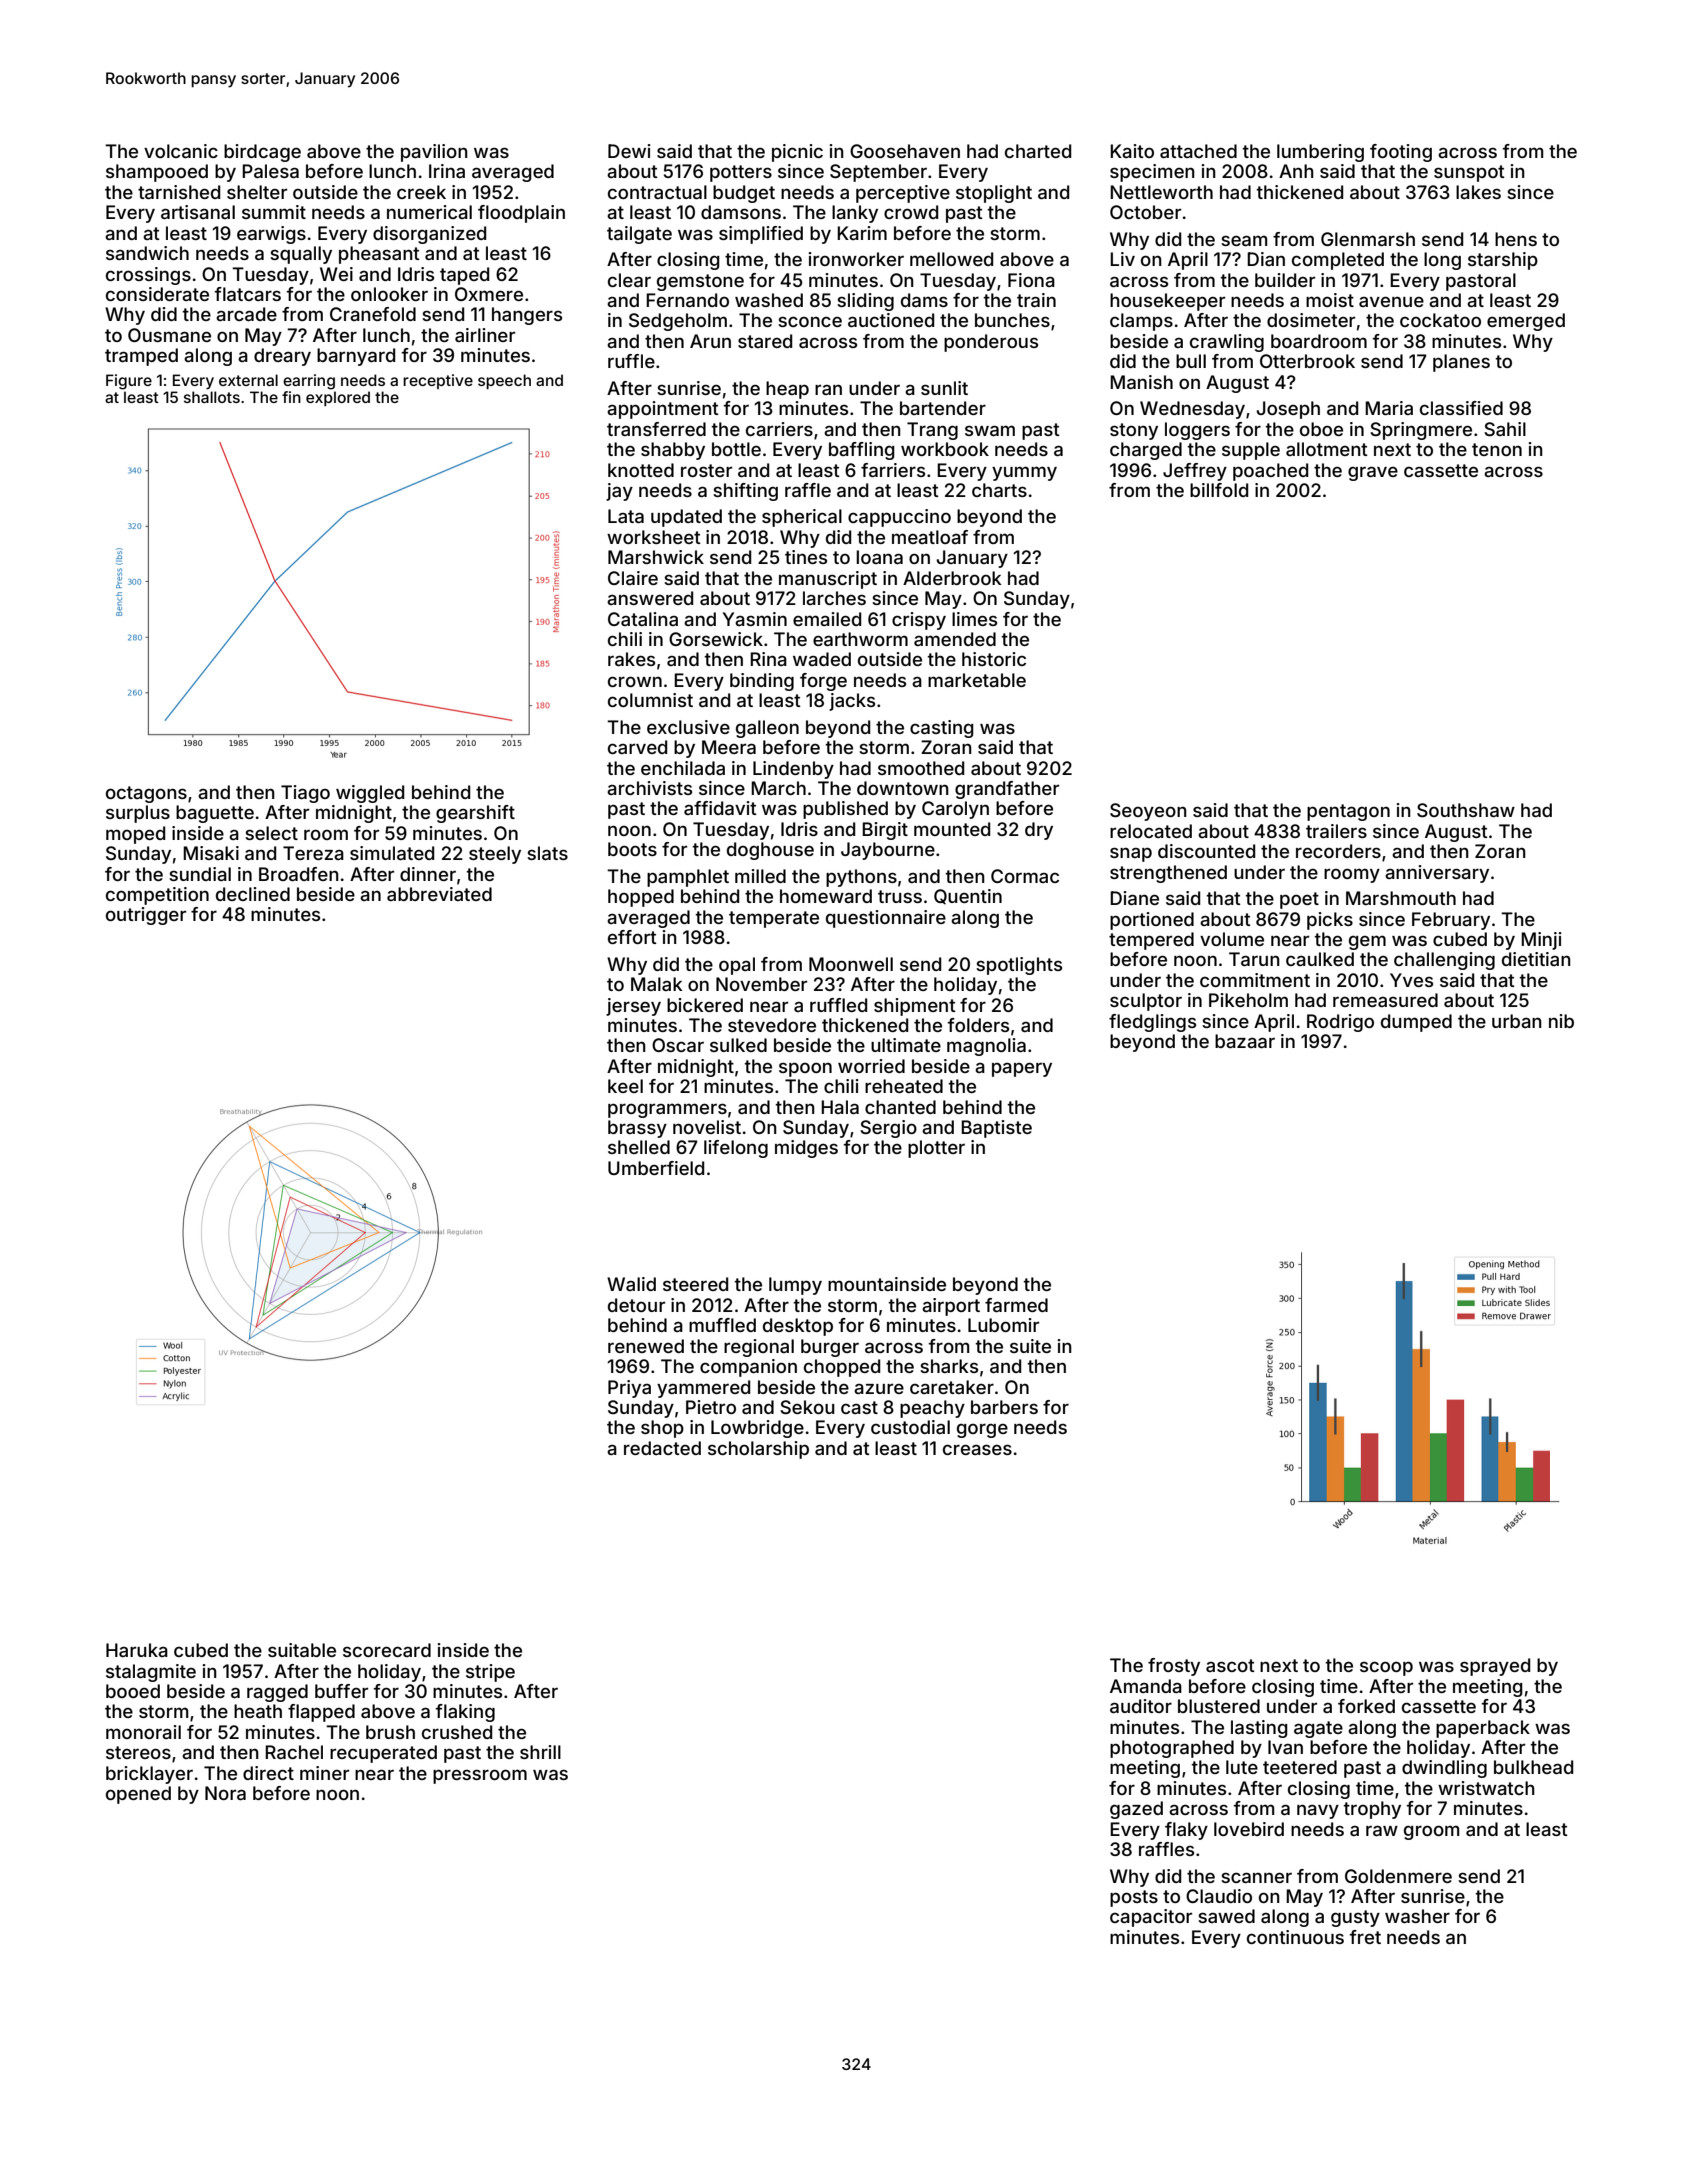 The image size is (1683, 2178). Describe the element at coordinates (1030, 1346) in the screenshot. I see `suite` at that location.
